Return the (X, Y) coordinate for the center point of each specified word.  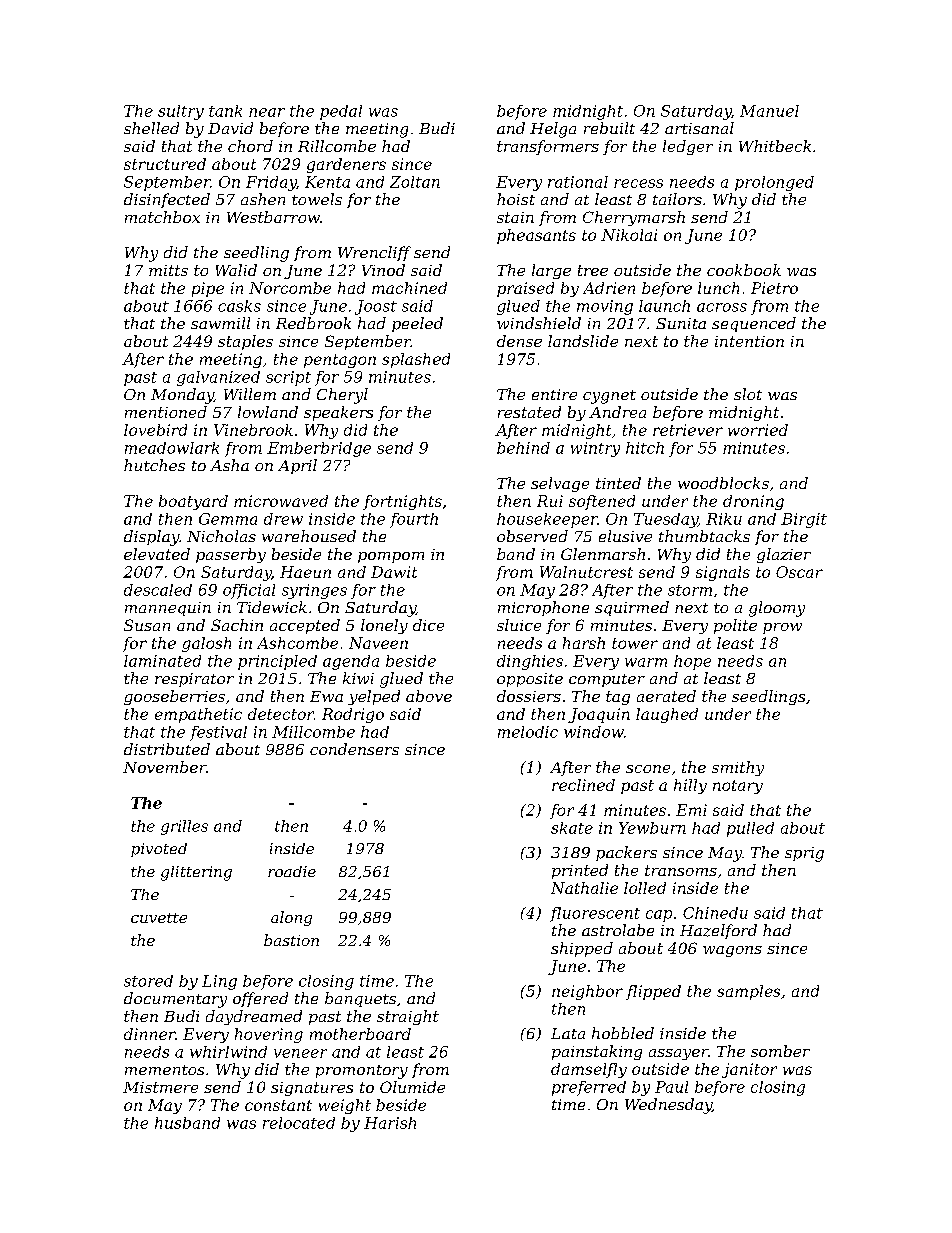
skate (572, 828)
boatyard (193, 502)
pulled (750, 829)
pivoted (159, 850)
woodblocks (723, 483)
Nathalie (584, 888)
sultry (181, 112)
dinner (149, 1034)
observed (532, 536)
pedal (341, 112)
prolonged (774, 183)
